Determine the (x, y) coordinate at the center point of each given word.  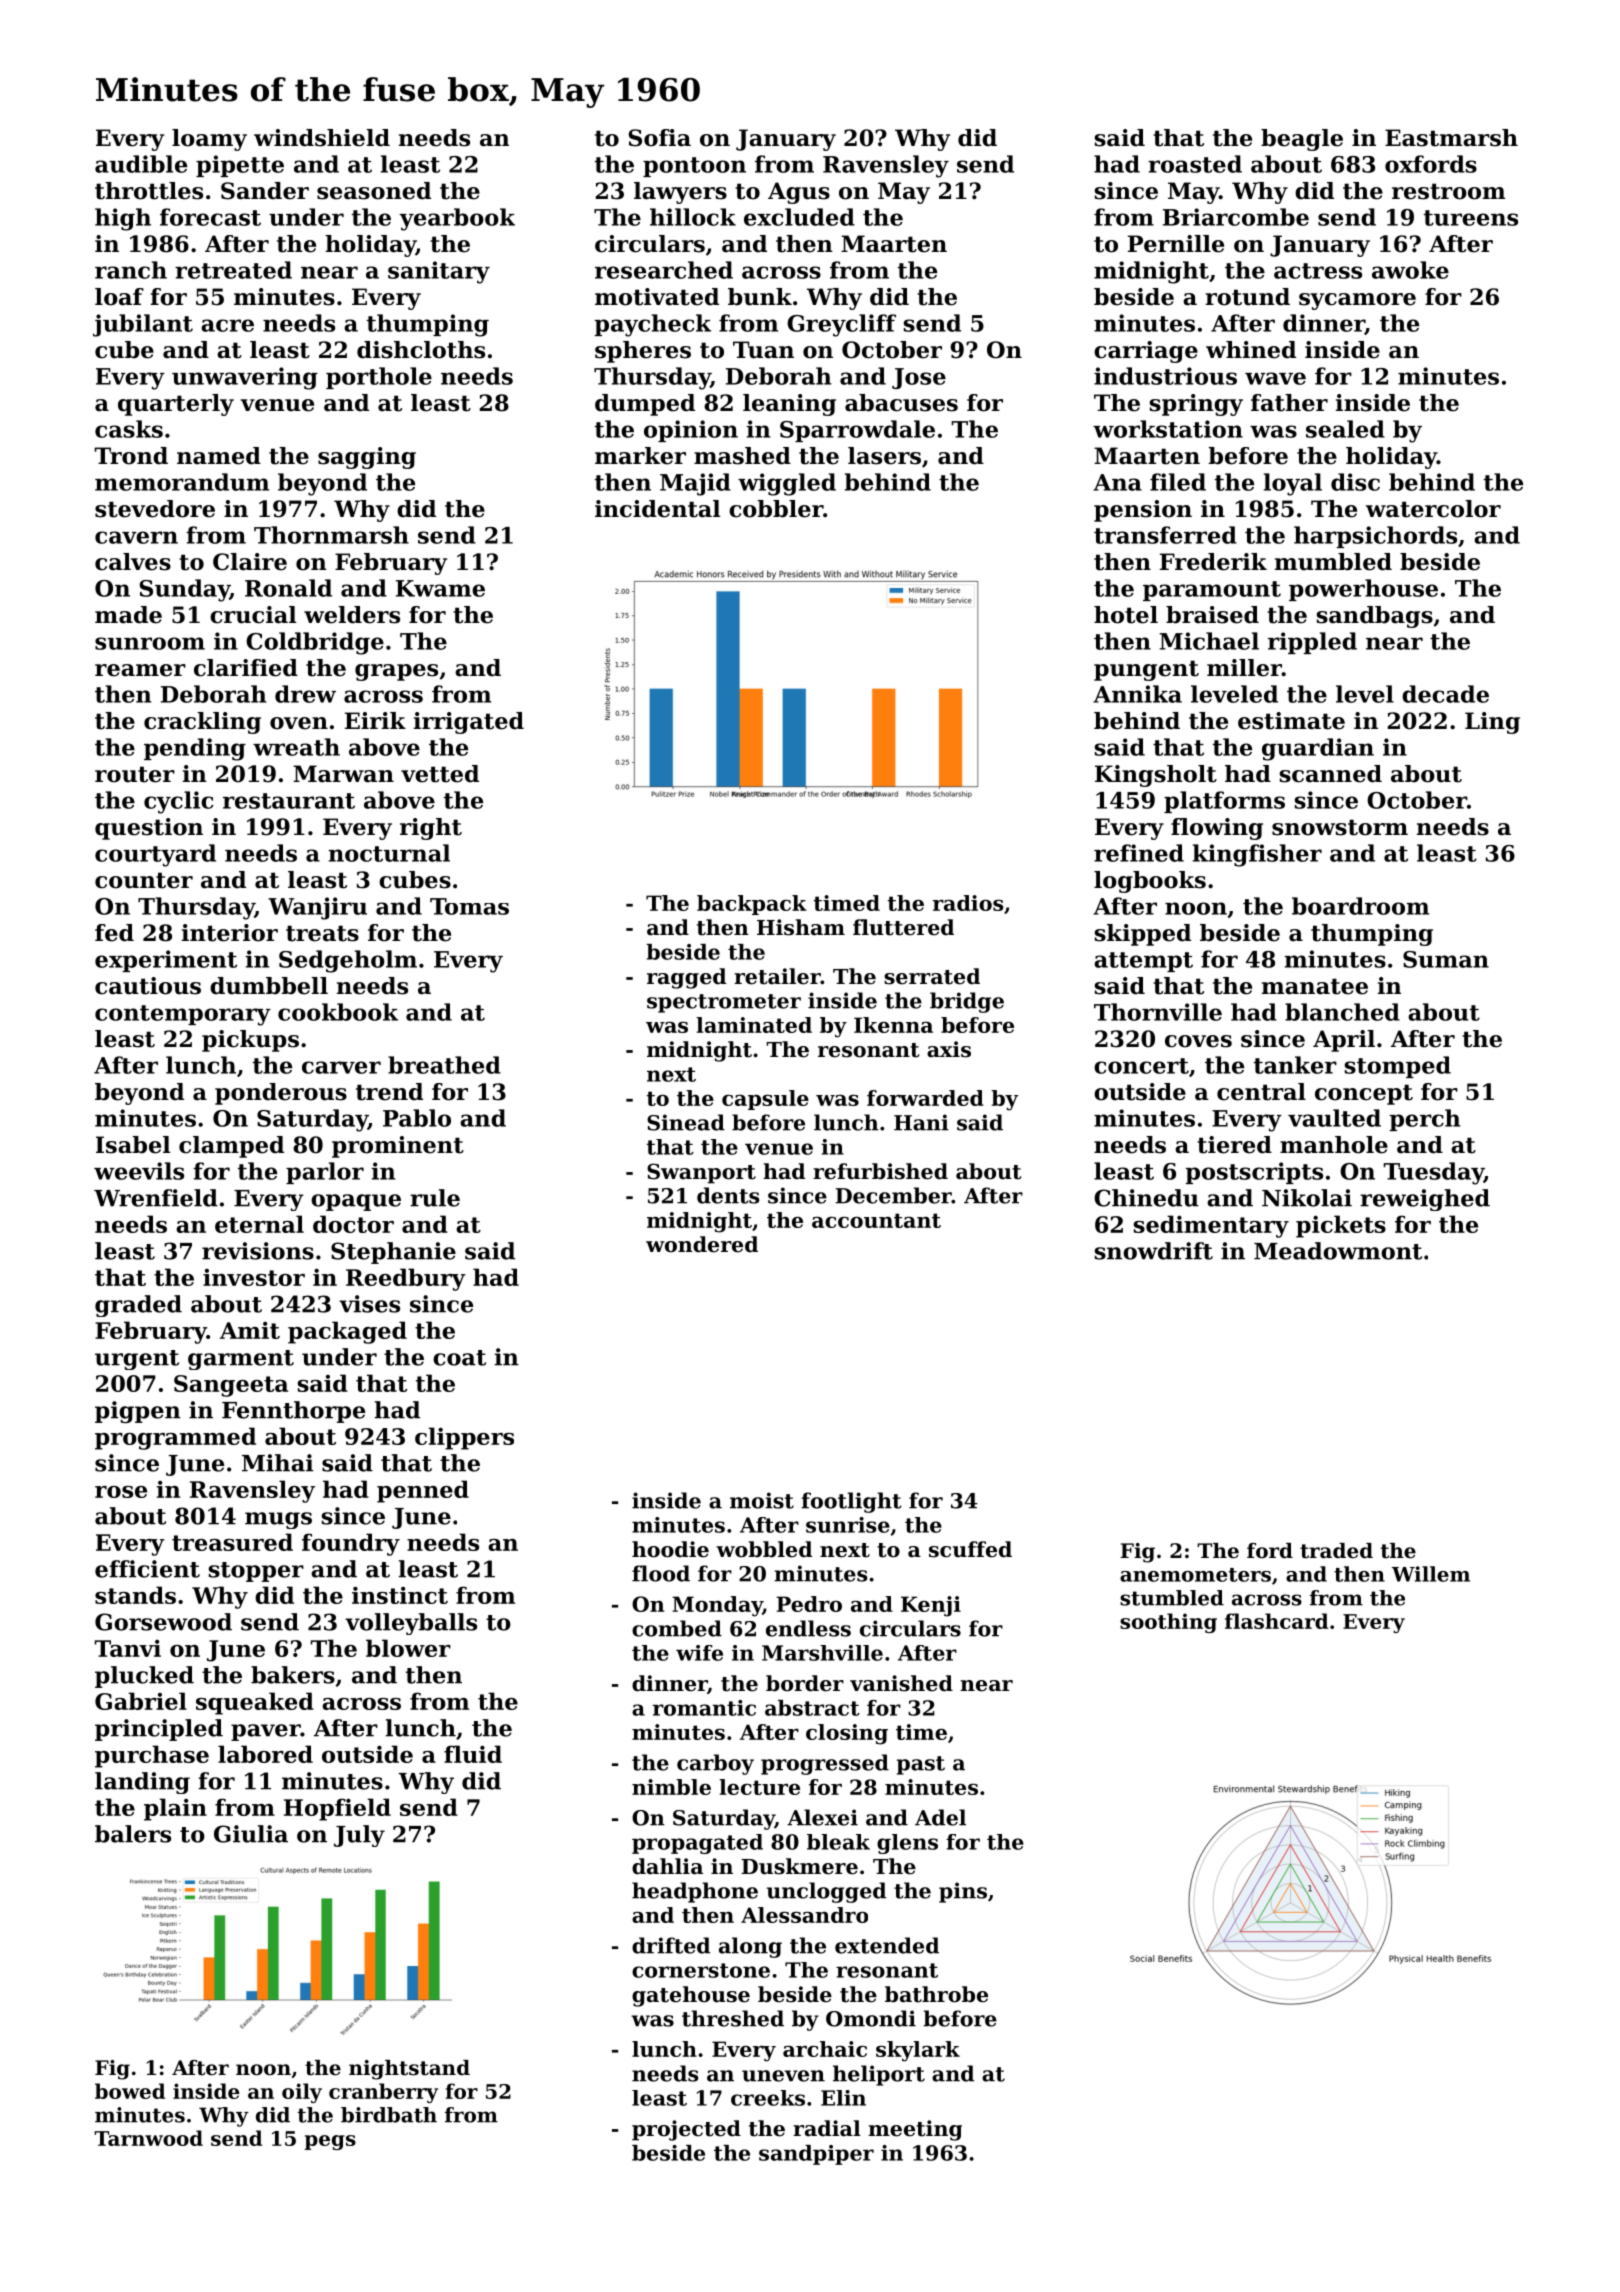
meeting (915, 2130)
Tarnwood (148, 2138)
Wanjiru (317, 908)
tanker (1295, 1065)
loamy (209, 140)
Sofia (660, 138)
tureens (1471, 218)
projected (686, 2130)
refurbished (880, 1171)
